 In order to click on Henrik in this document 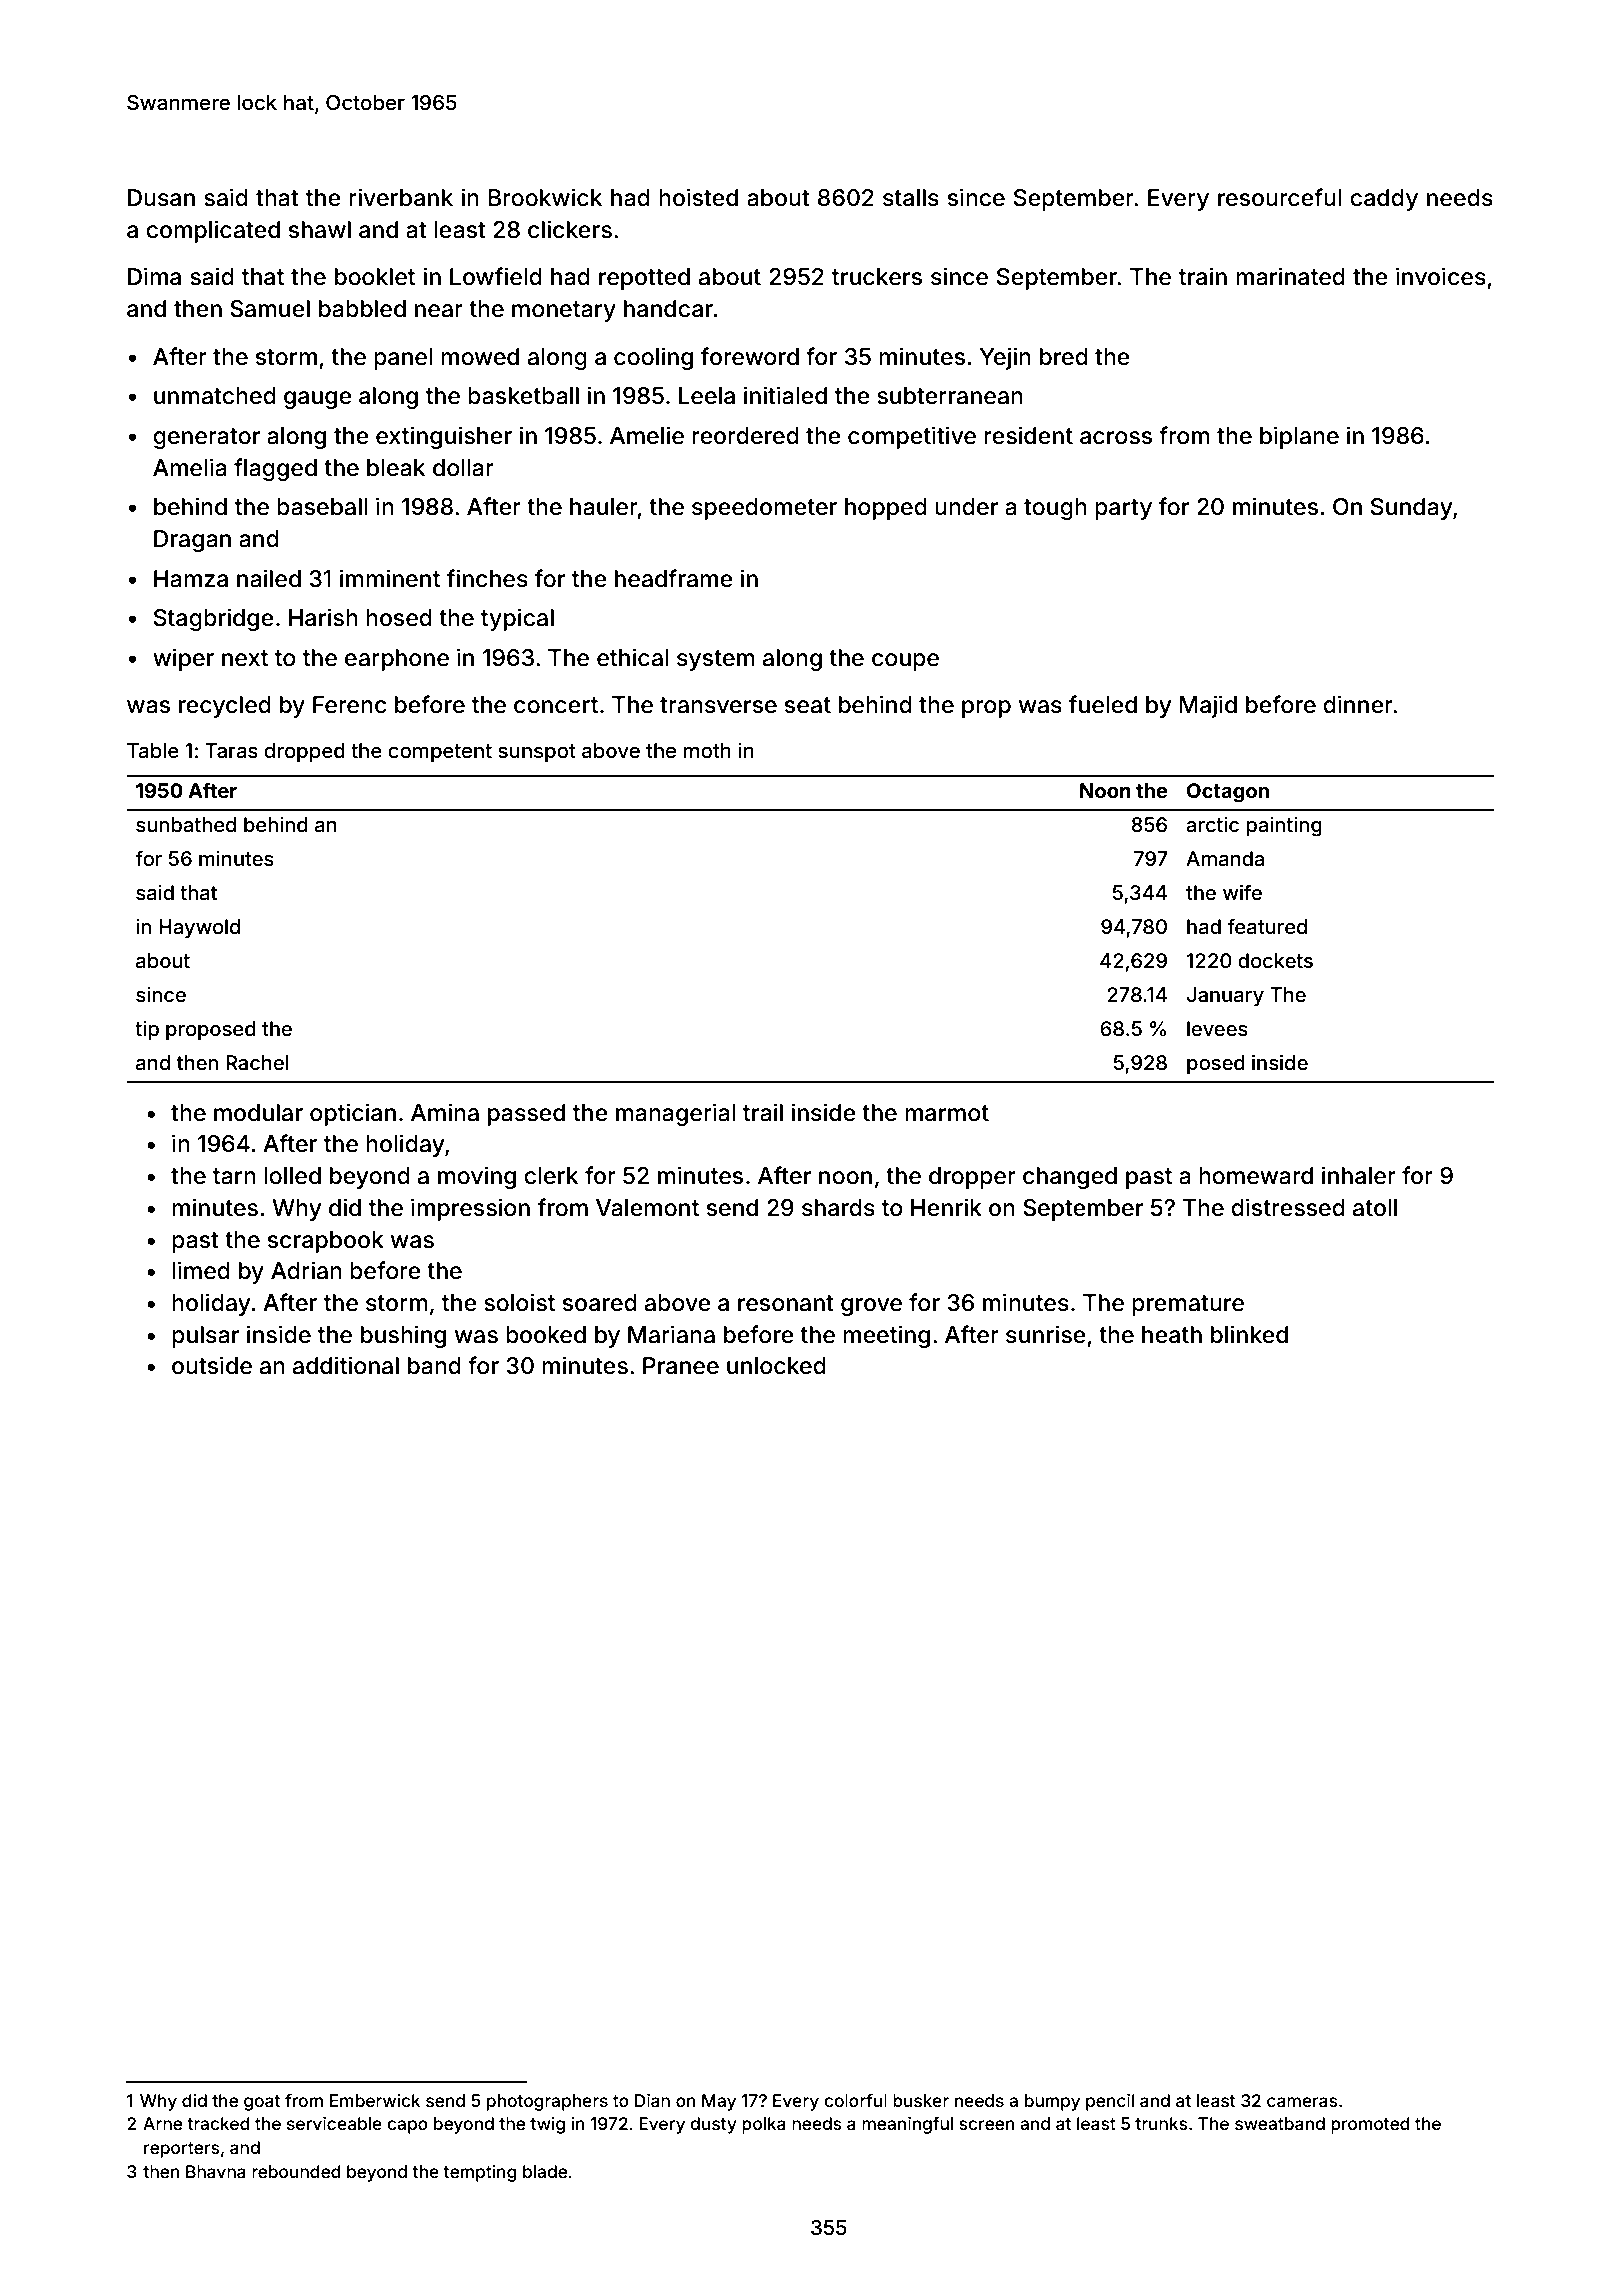, I will do `click(946, 1207)`.
